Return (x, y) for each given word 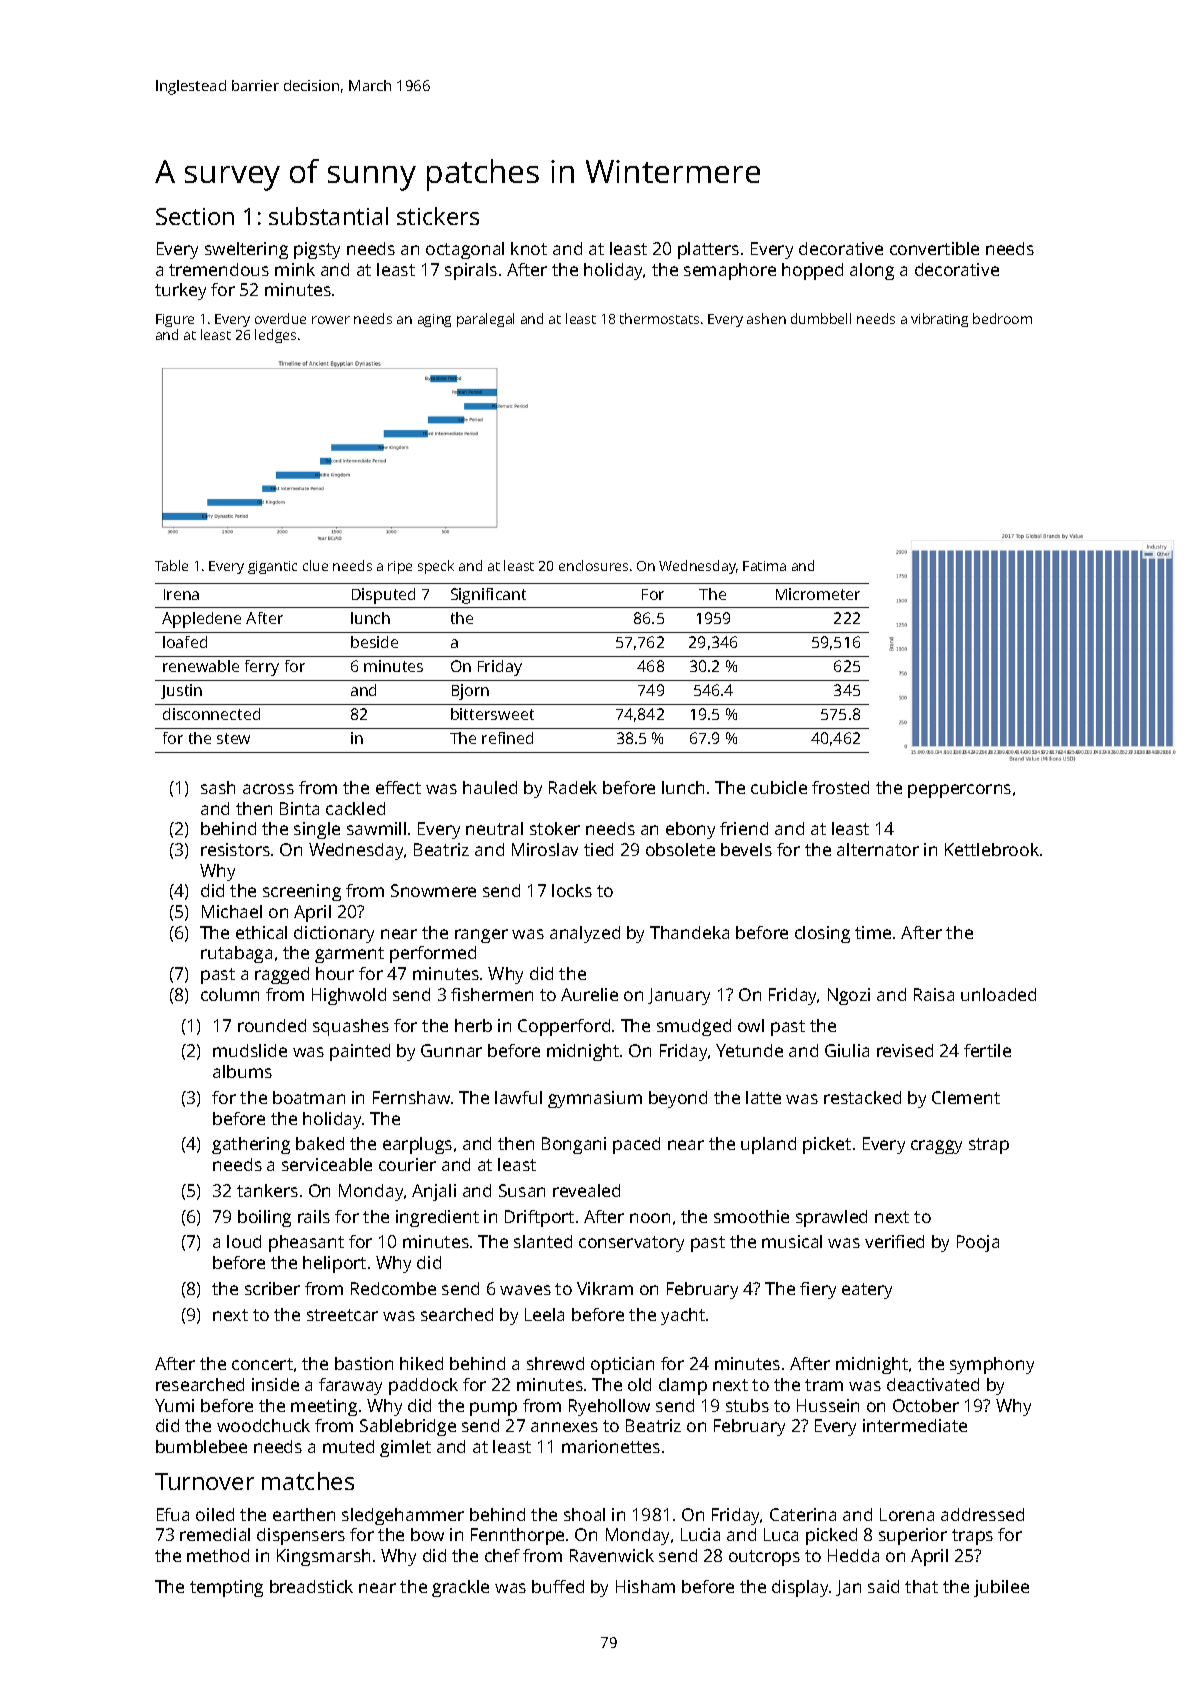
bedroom (1002, 318)
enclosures (593, 565)
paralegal (485, 320)
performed (433, 954)
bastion (364, 1363)
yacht (683, 1316)
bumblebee (201, 1446)
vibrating (939, 320)
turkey (180, 291)
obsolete (680, 849)
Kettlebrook (992, 849)
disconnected (211, 714)
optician (622, 1365)
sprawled (831, 1218)
